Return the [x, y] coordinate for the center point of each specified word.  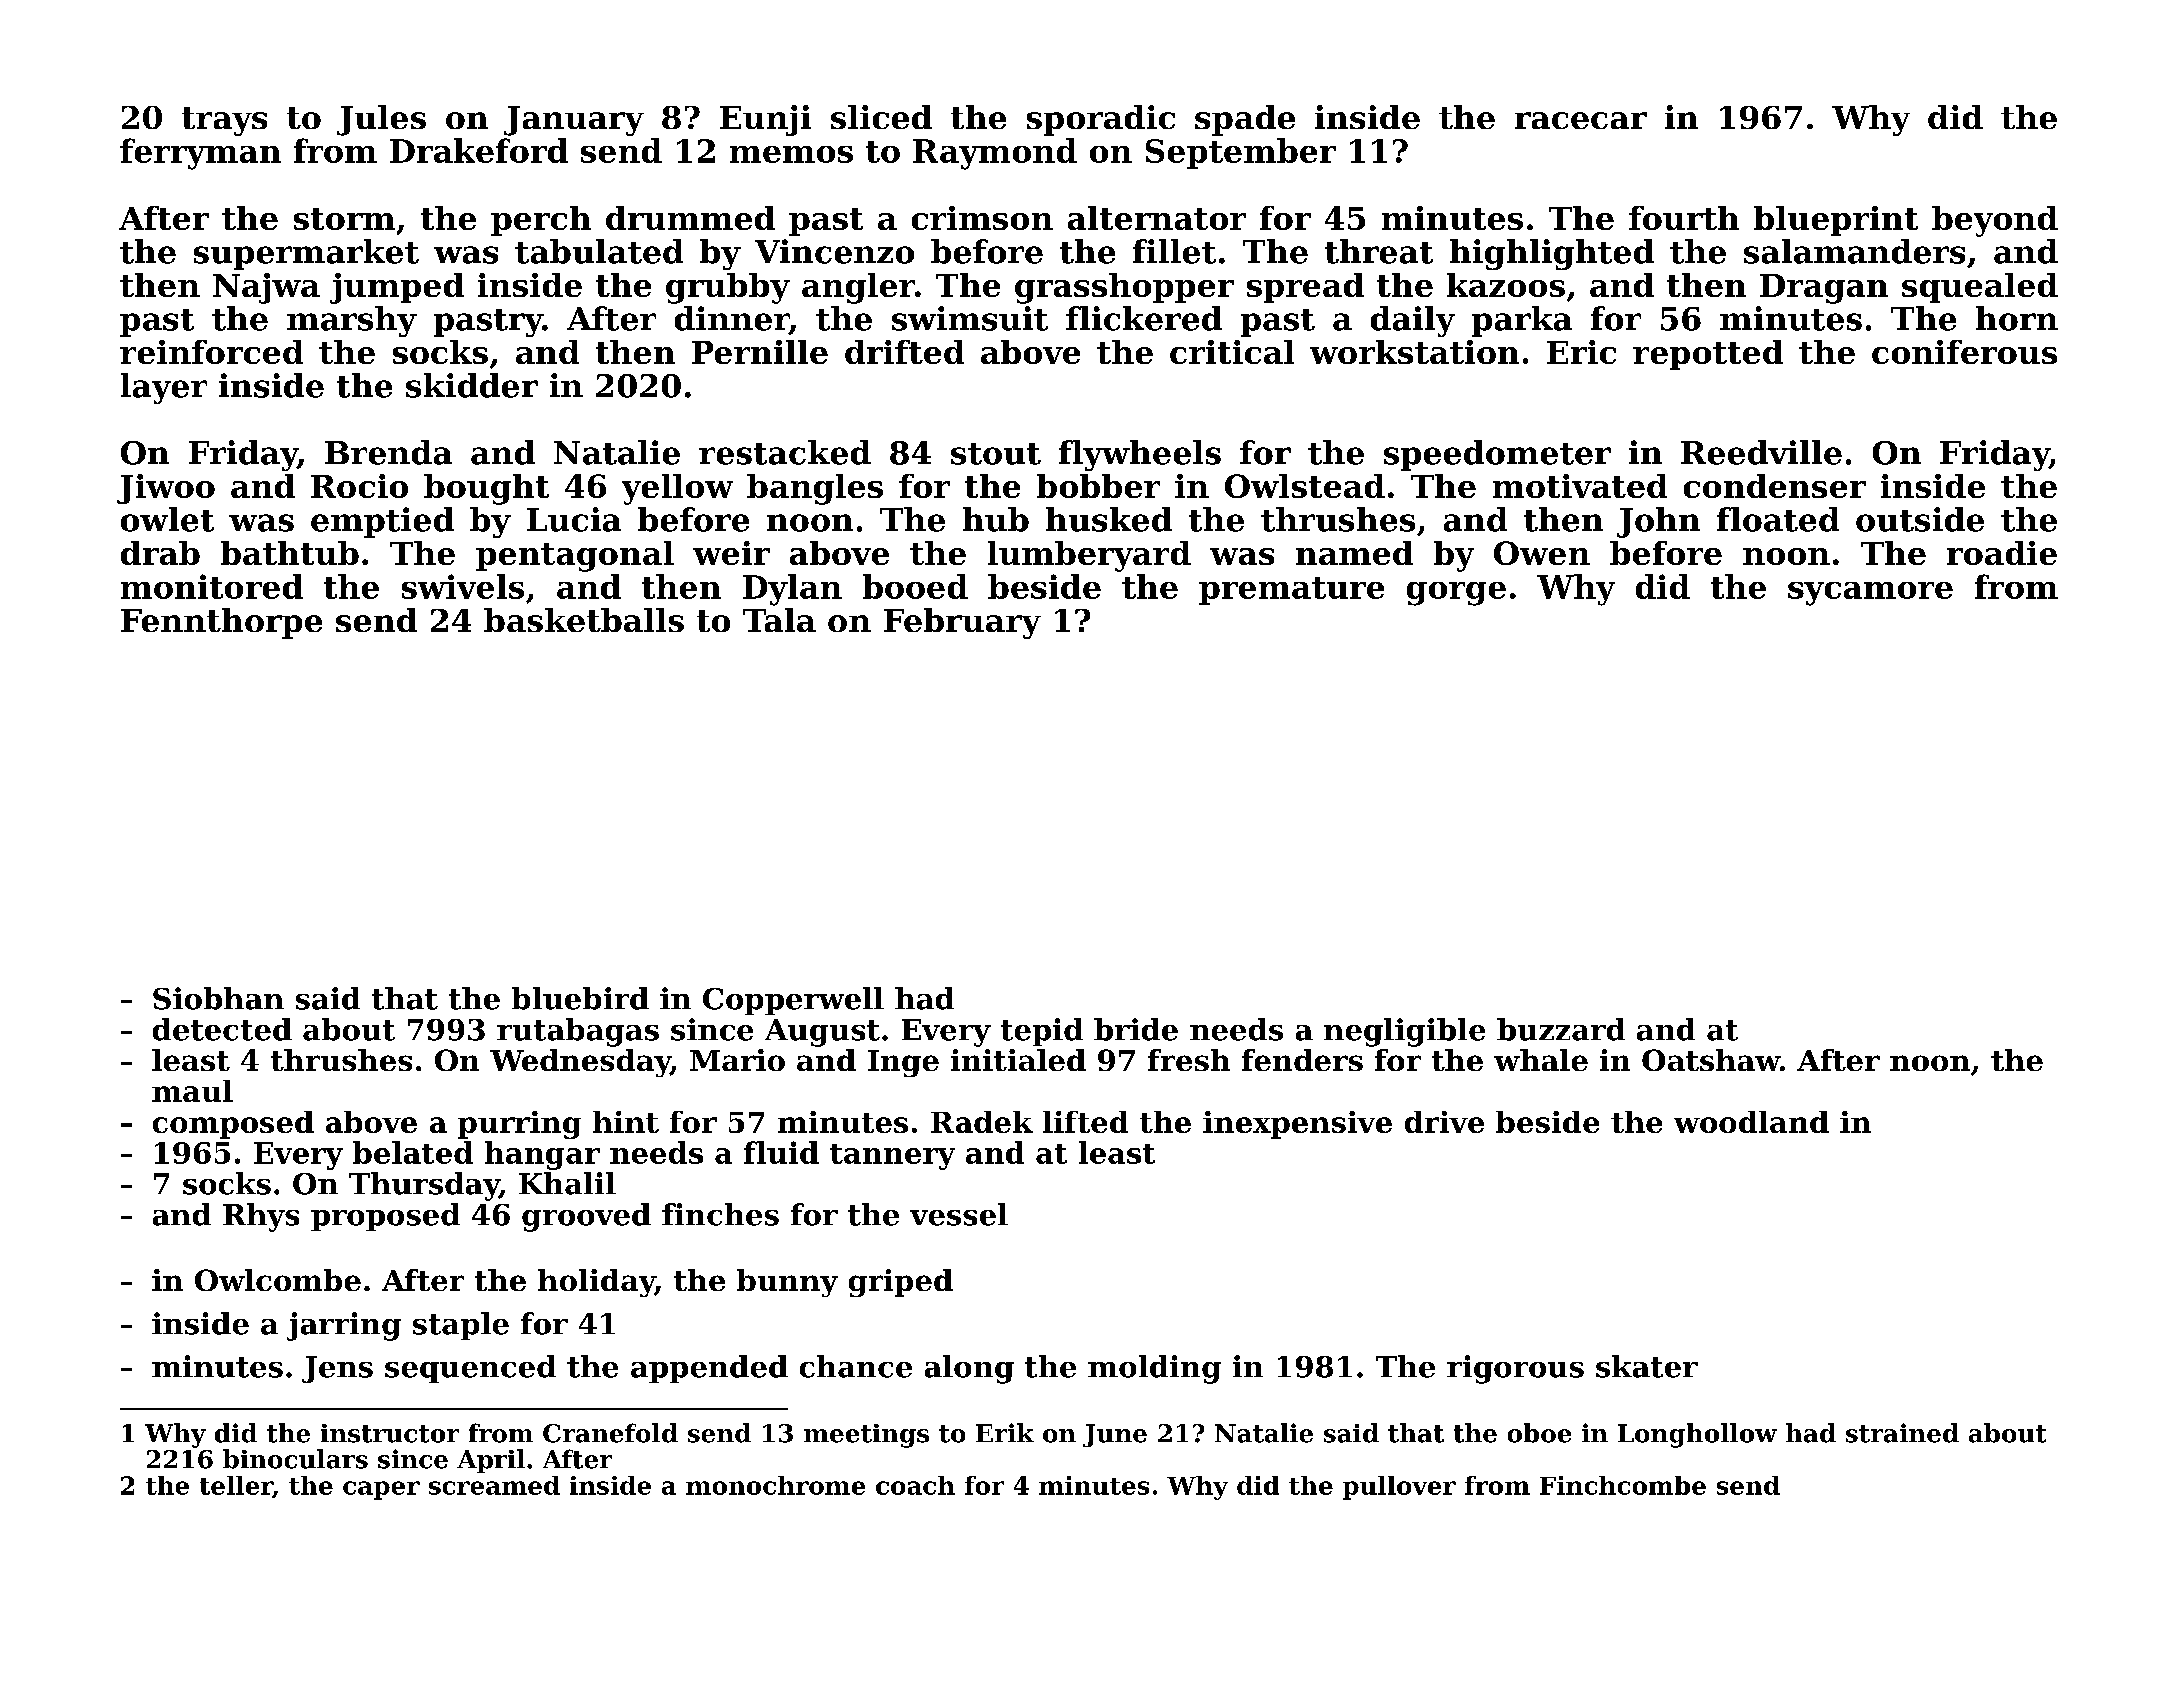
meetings [866, 1436]
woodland [1751, 1122]
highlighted [1552, 254]
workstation [1414, 352]
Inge [903, 1063]
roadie [2002, 553]
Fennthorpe [221, 623]
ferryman [200, 154]
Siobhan [218, 998]
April [491, 1461]
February [962, 623]
